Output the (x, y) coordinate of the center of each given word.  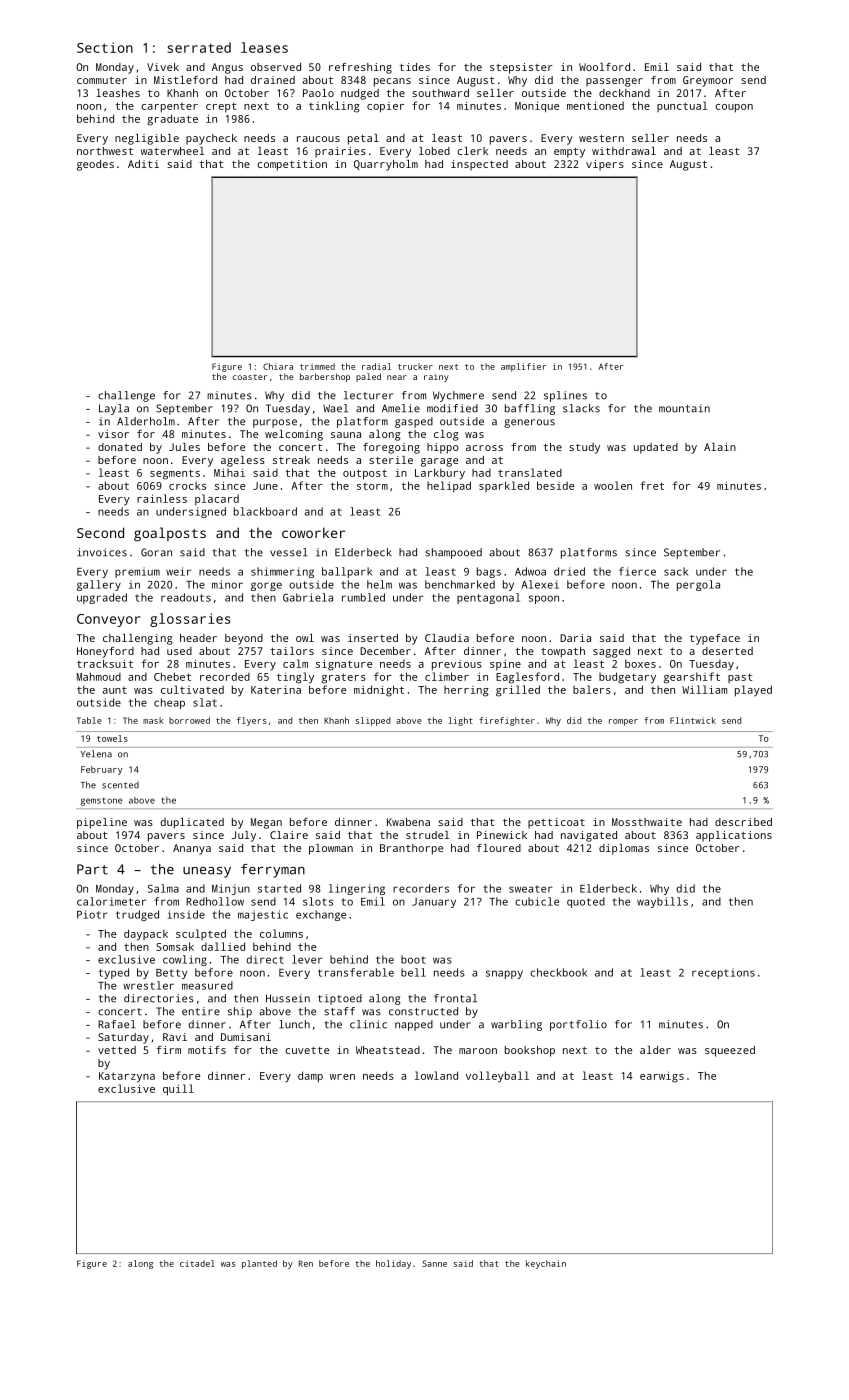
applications (734, 836)
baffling (530, 409)
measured (207, 985)
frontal (455, 998)
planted (259, 1264)
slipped (373, 721)
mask (153, 720)
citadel (197, 1263)
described (743, 822)
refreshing (360, 68)
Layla (114, 409)
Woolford (604, 67)
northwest (105, 151)
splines (565, 396)
